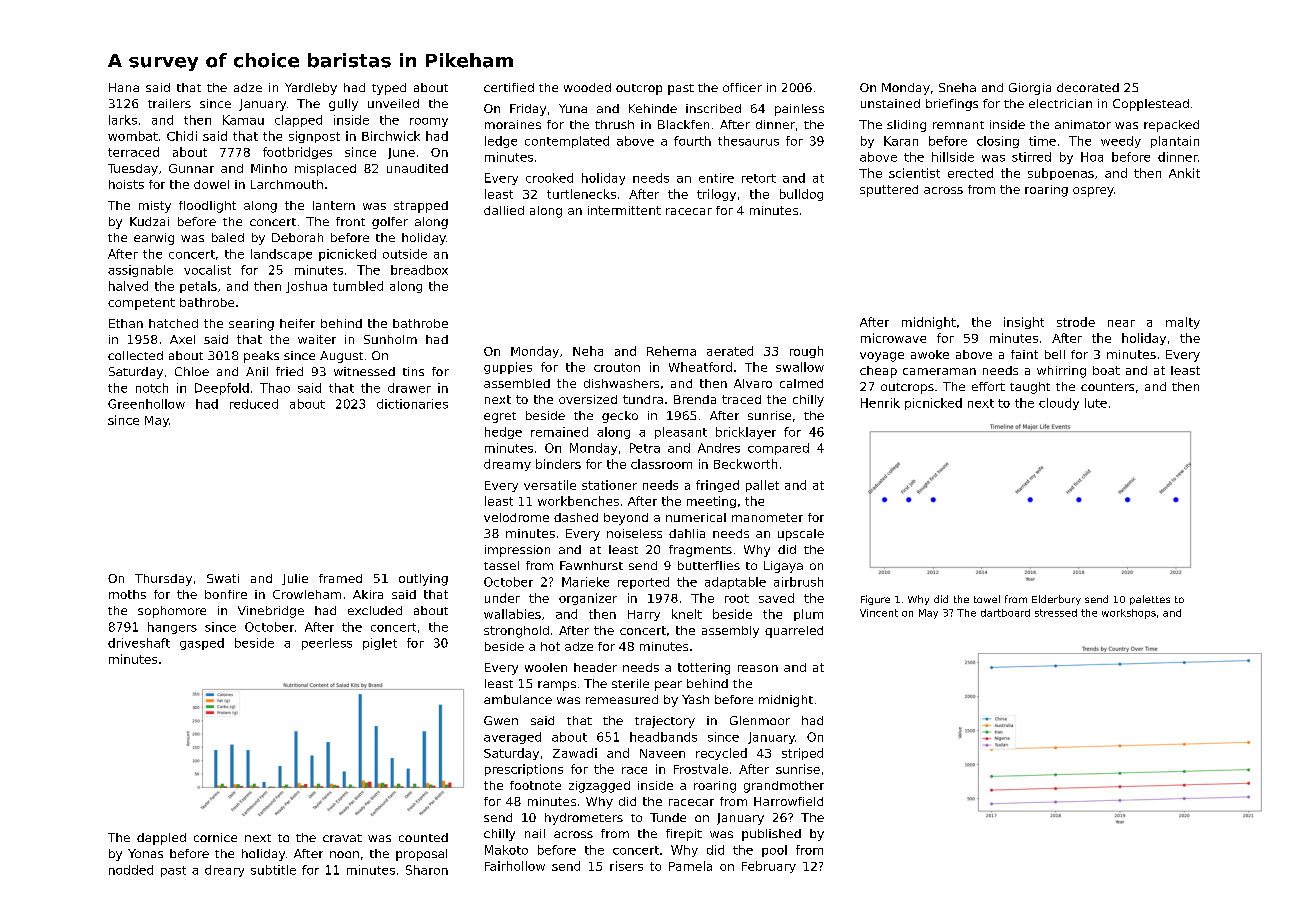 Image resolution: width=1308 pixels, height=924 pixels. What do you see at coordinates (767, 517) in the image?
I see `manometer` at bounding box center [767, 517].
